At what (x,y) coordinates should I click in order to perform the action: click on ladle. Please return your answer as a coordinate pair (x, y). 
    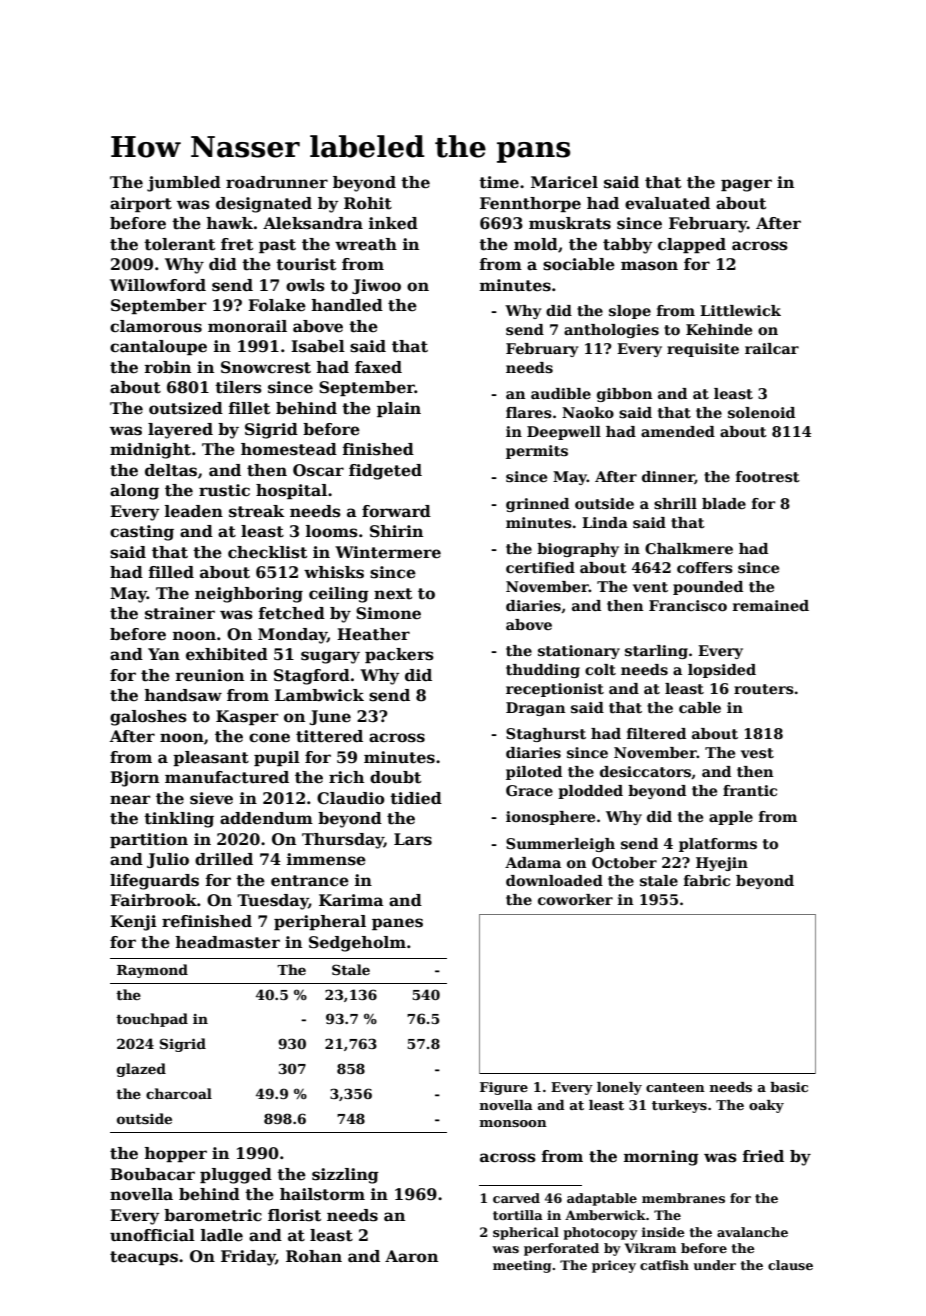
    Looking at the image, I should click on (222, 1235).
